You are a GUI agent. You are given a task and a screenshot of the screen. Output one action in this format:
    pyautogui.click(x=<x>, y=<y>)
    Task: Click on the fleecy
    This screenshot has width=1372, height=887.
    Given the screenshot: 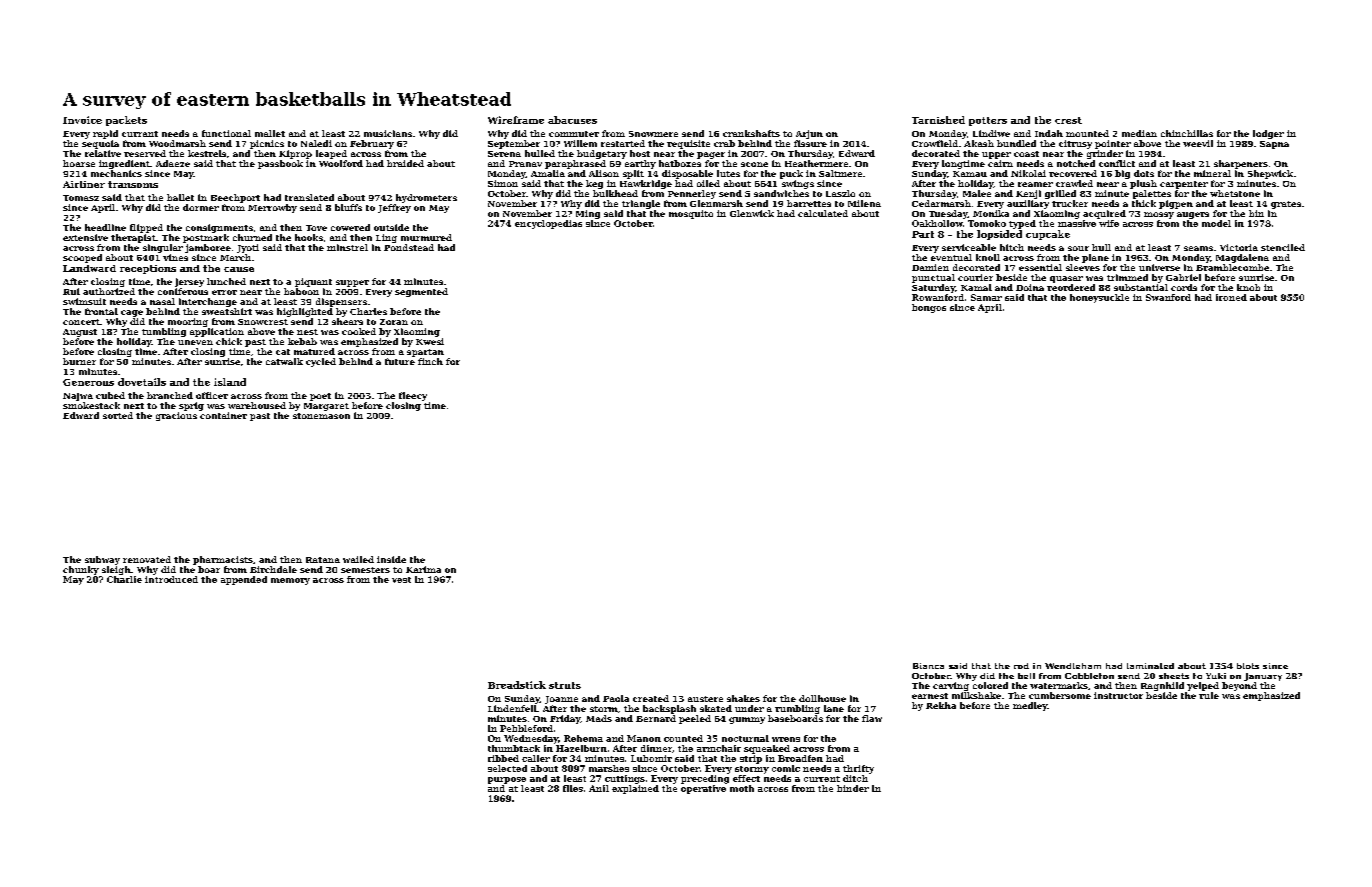 What is the action you would take?
    pyautogui.click(x=413, y=396)
